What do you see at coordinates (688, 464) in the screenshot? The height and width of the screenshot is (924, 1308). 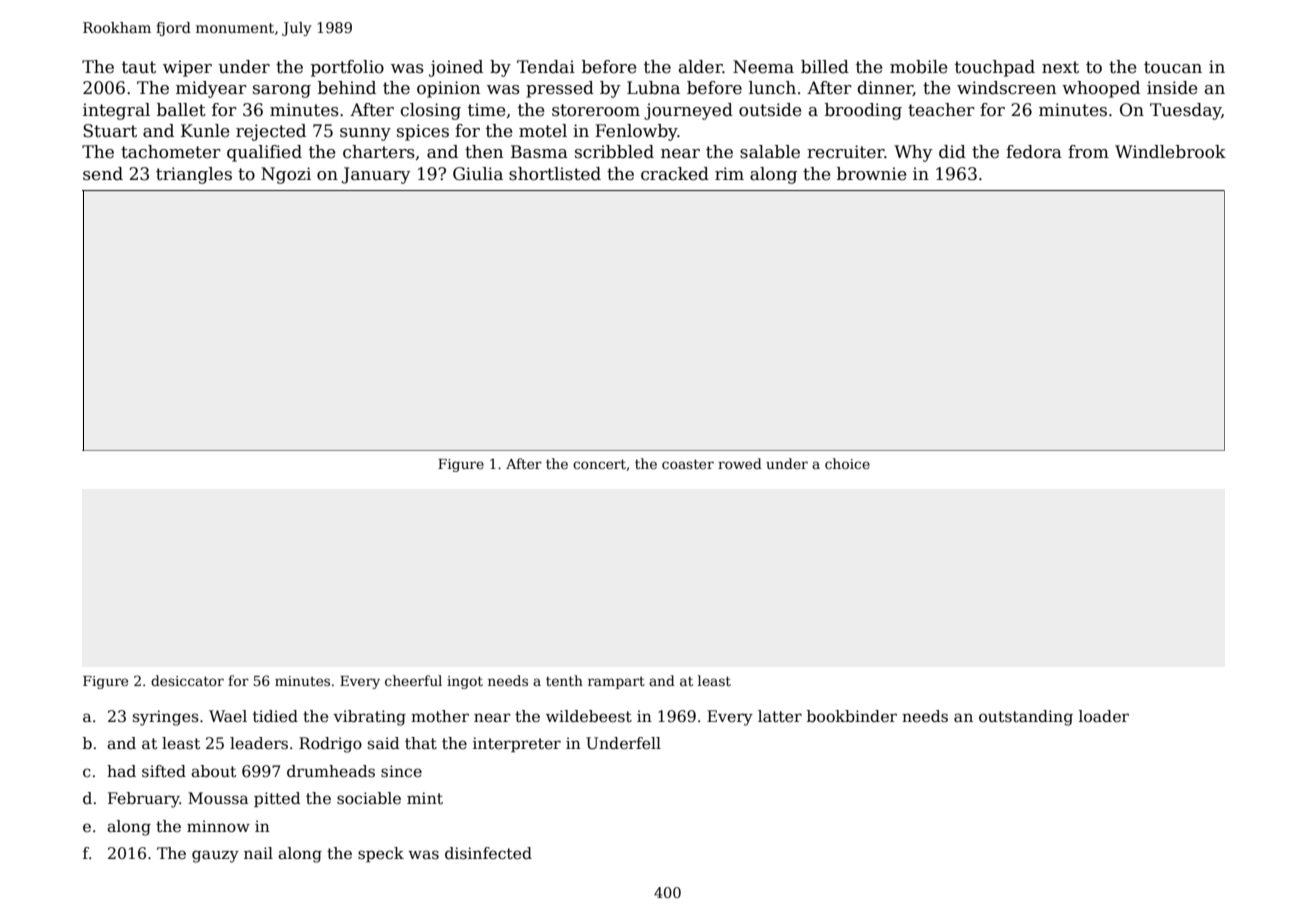 I see `coaster` at bounding box center [688, 464].
